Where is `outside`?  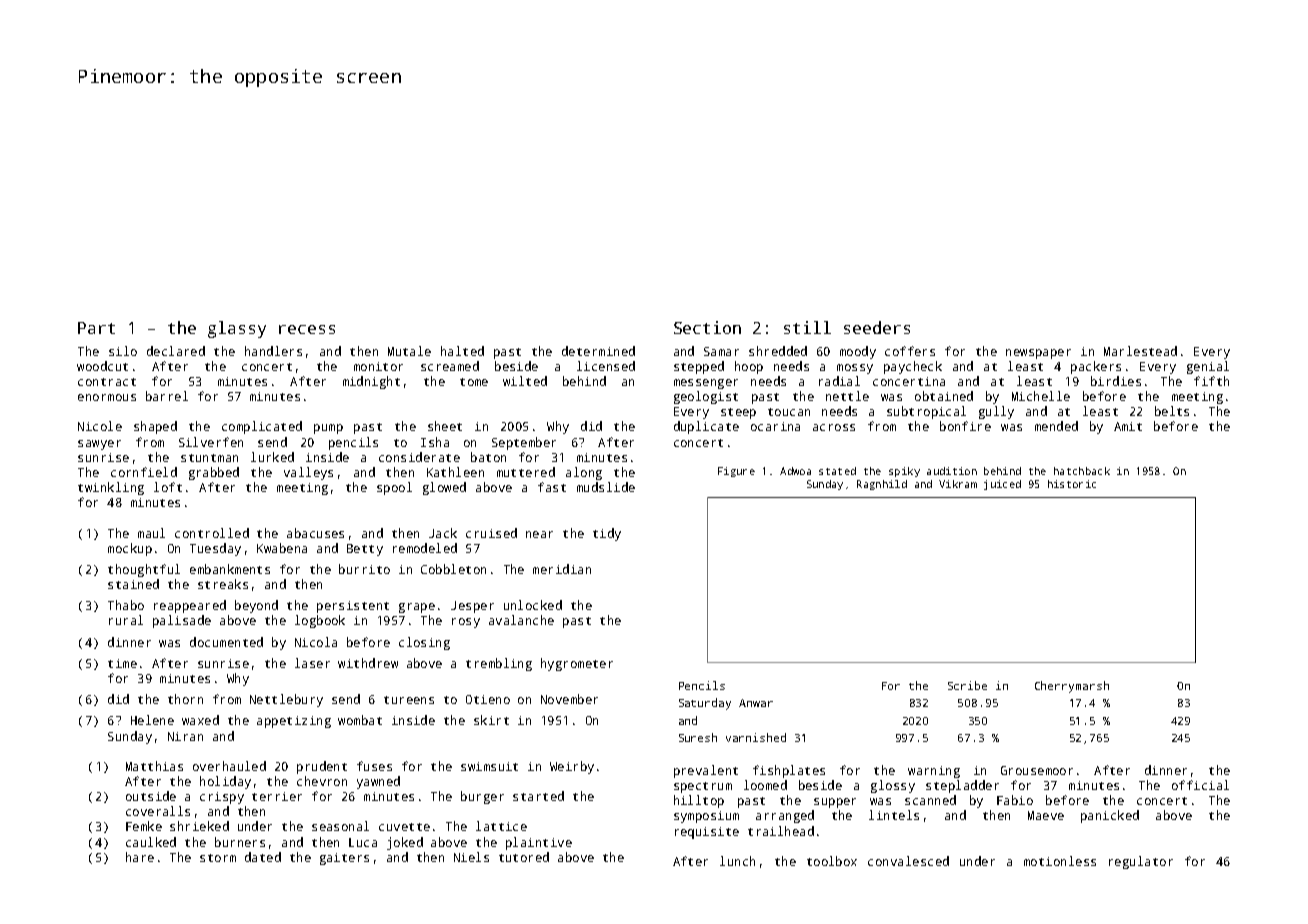 outside is located at coordinates (151, 796).
